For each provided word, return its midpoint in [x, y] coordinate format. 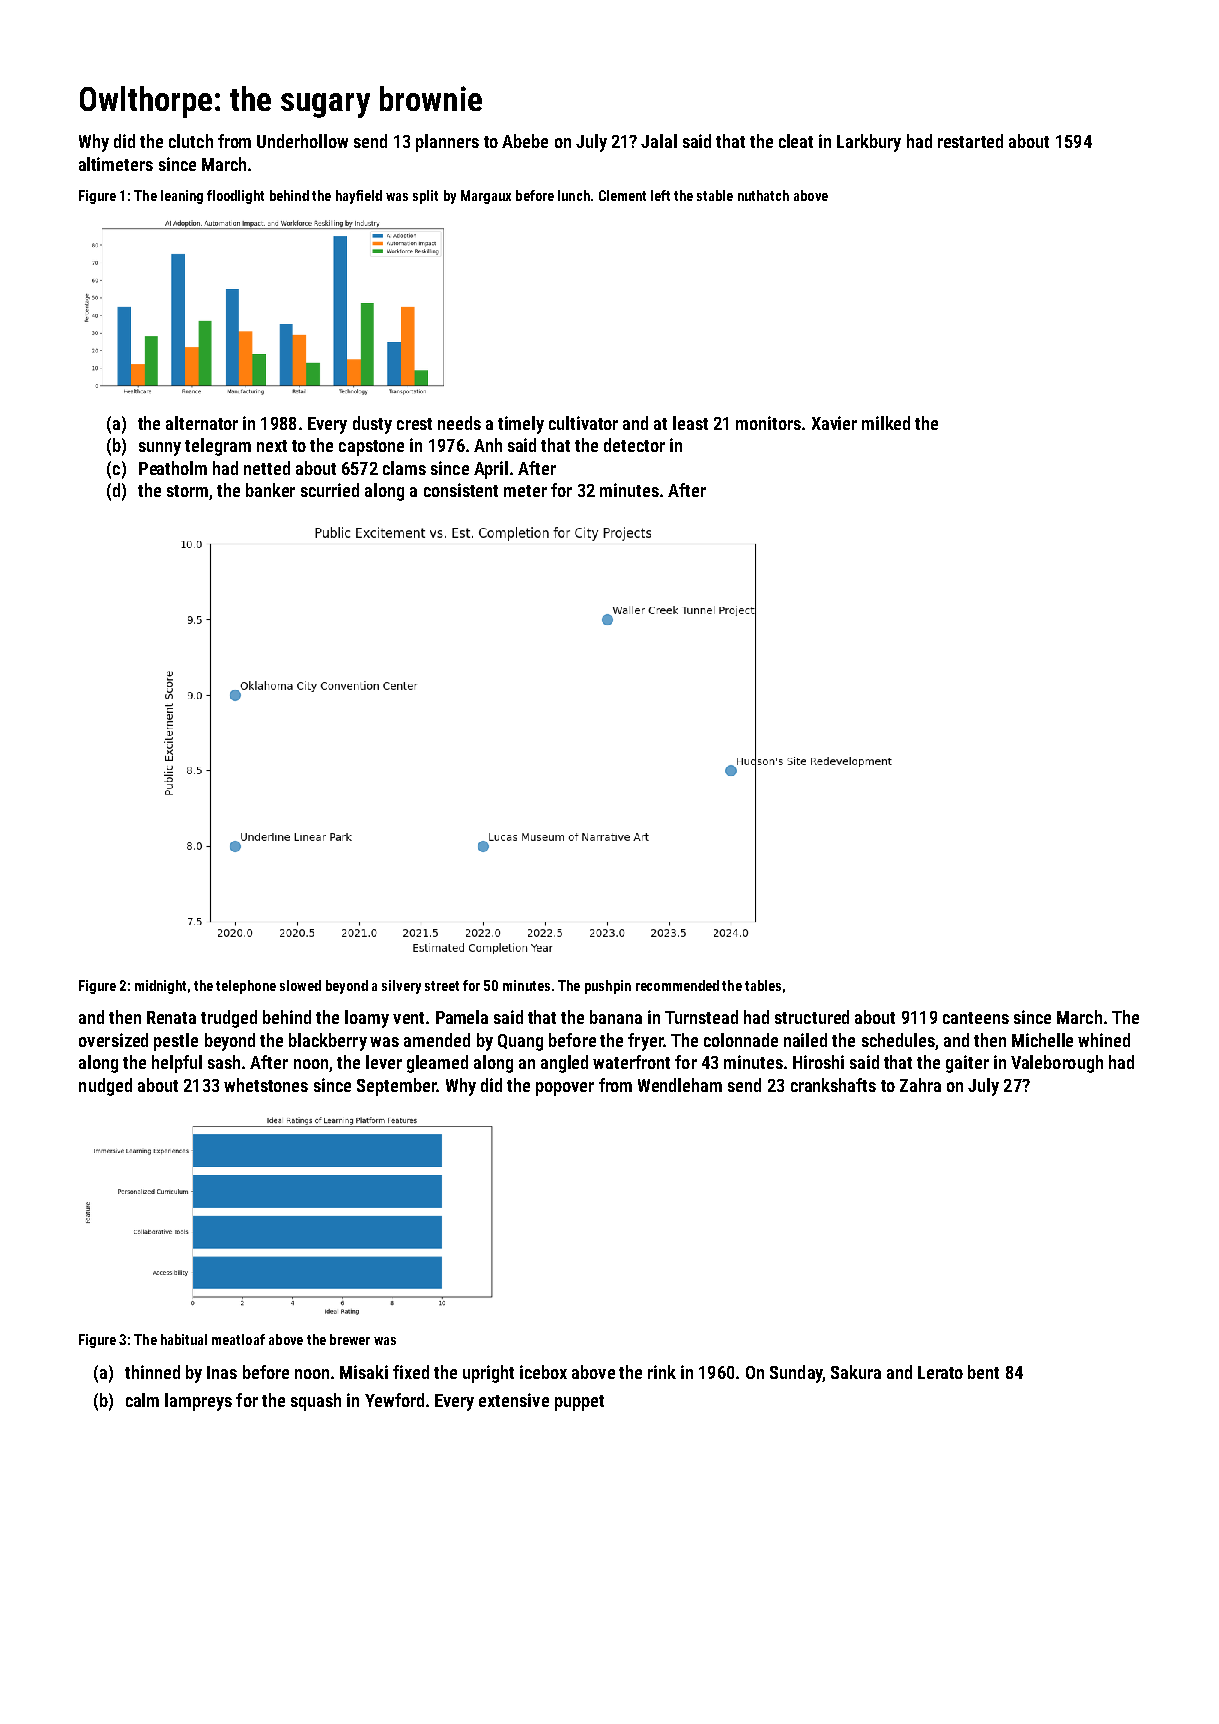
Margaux [486, 197]
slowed [300, 985]
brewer [350, 1339]
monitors [768, 423]
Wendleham [680, 1085]
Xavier [834, 423]
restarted [970, 141]
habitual [184, 1339]
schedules [898, 1040]
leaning [182, 197]
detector [634, 445]
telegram [218, 447]
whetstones [266, 1085]
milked [886, 423]
